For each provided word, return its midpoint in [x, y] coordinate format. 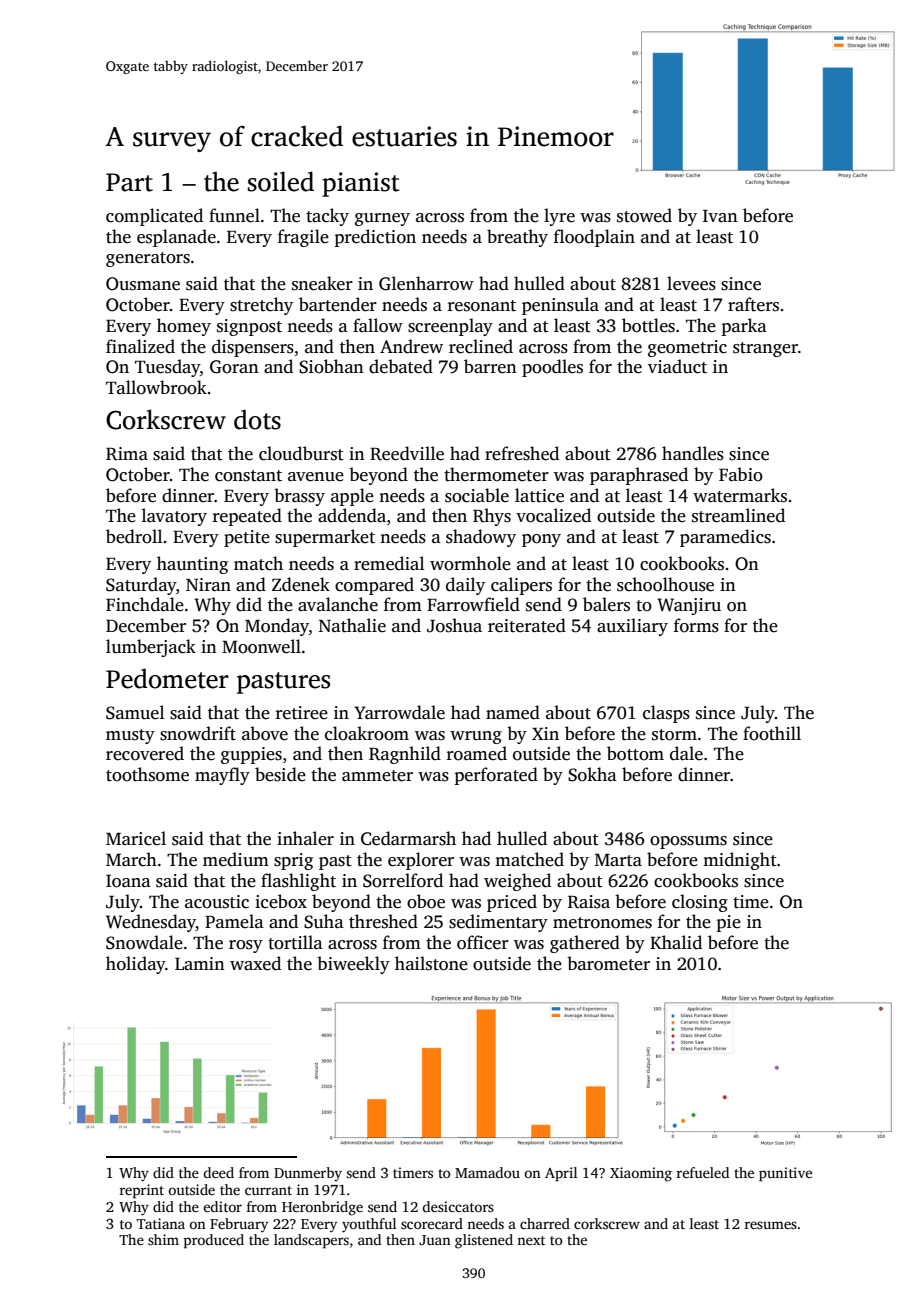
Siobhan [331, 366]
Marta [618, 860]
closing [700, 903]
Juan [435, 1240]
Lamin [200, 963]
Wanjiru [689, 606]
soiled [281, 181]
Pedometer [167, 679]
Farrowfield [473, 604]
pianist [360, 184]
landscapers [311, 1241]
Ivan [720, 216]
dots [257, 420]
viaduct [677, 366]
